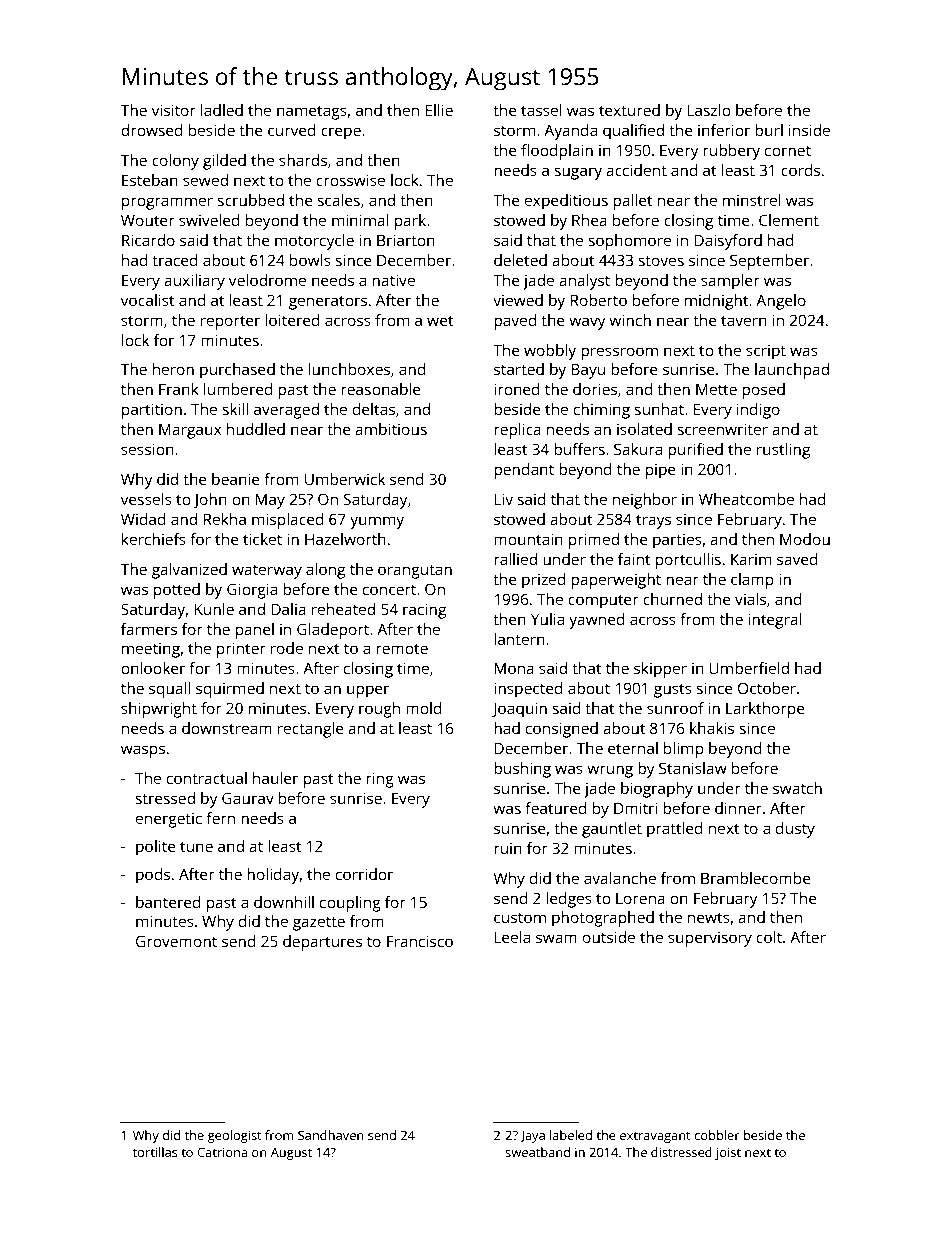  Describe the element at coordinates (440, 321) in the screenshot. I see `wet` at that location.
